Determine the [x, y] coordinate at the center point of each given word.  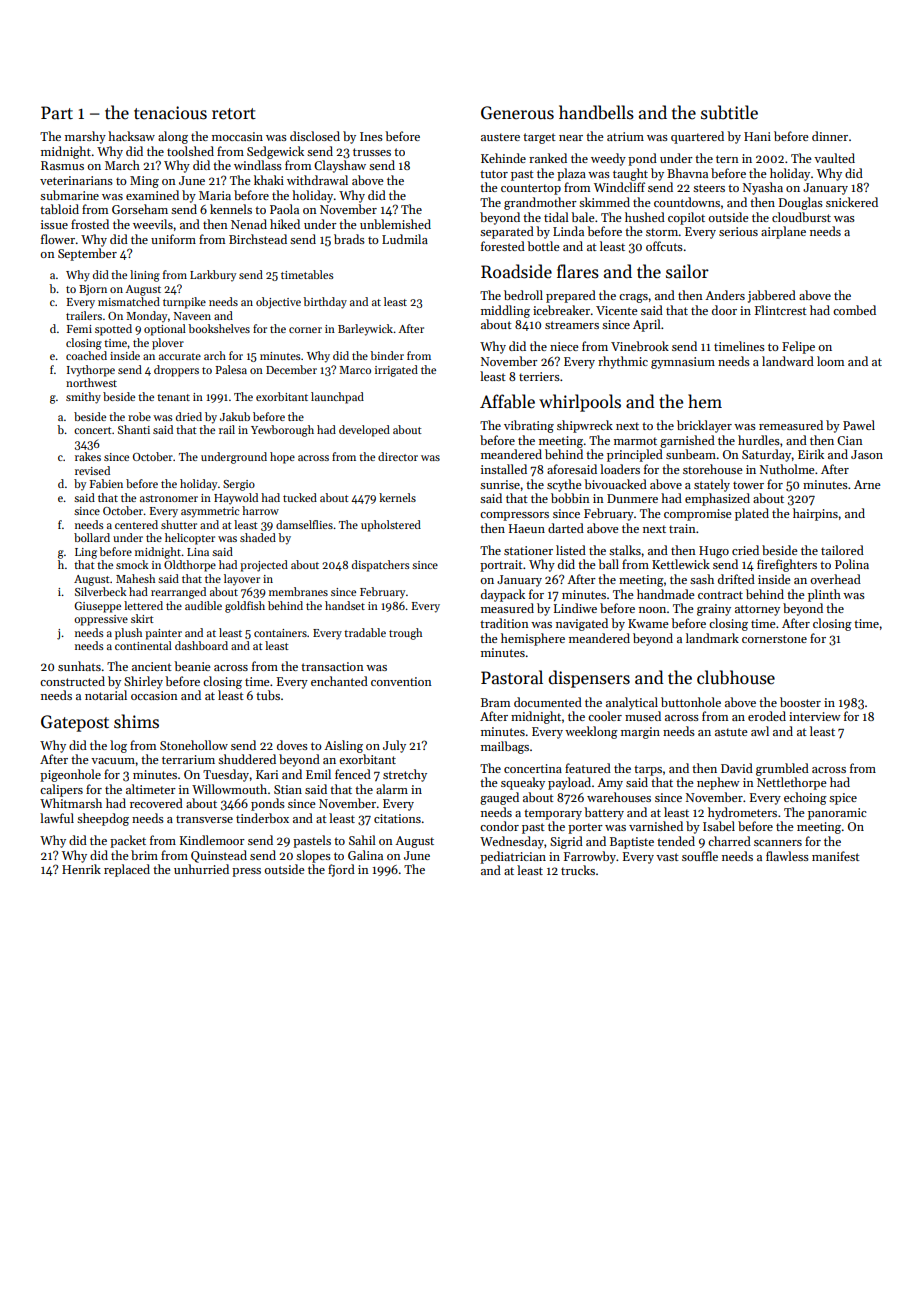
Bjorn [93, 290]
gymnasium [683, 363]
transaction [332, 666]
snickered [852, 202]
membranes [298, 591]
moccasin [237, 136]
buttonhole [691, 702]
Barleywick [365, 330]
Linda [568, 231]
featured [588, 768]
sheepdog [103, 819]
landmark [712, 638]
